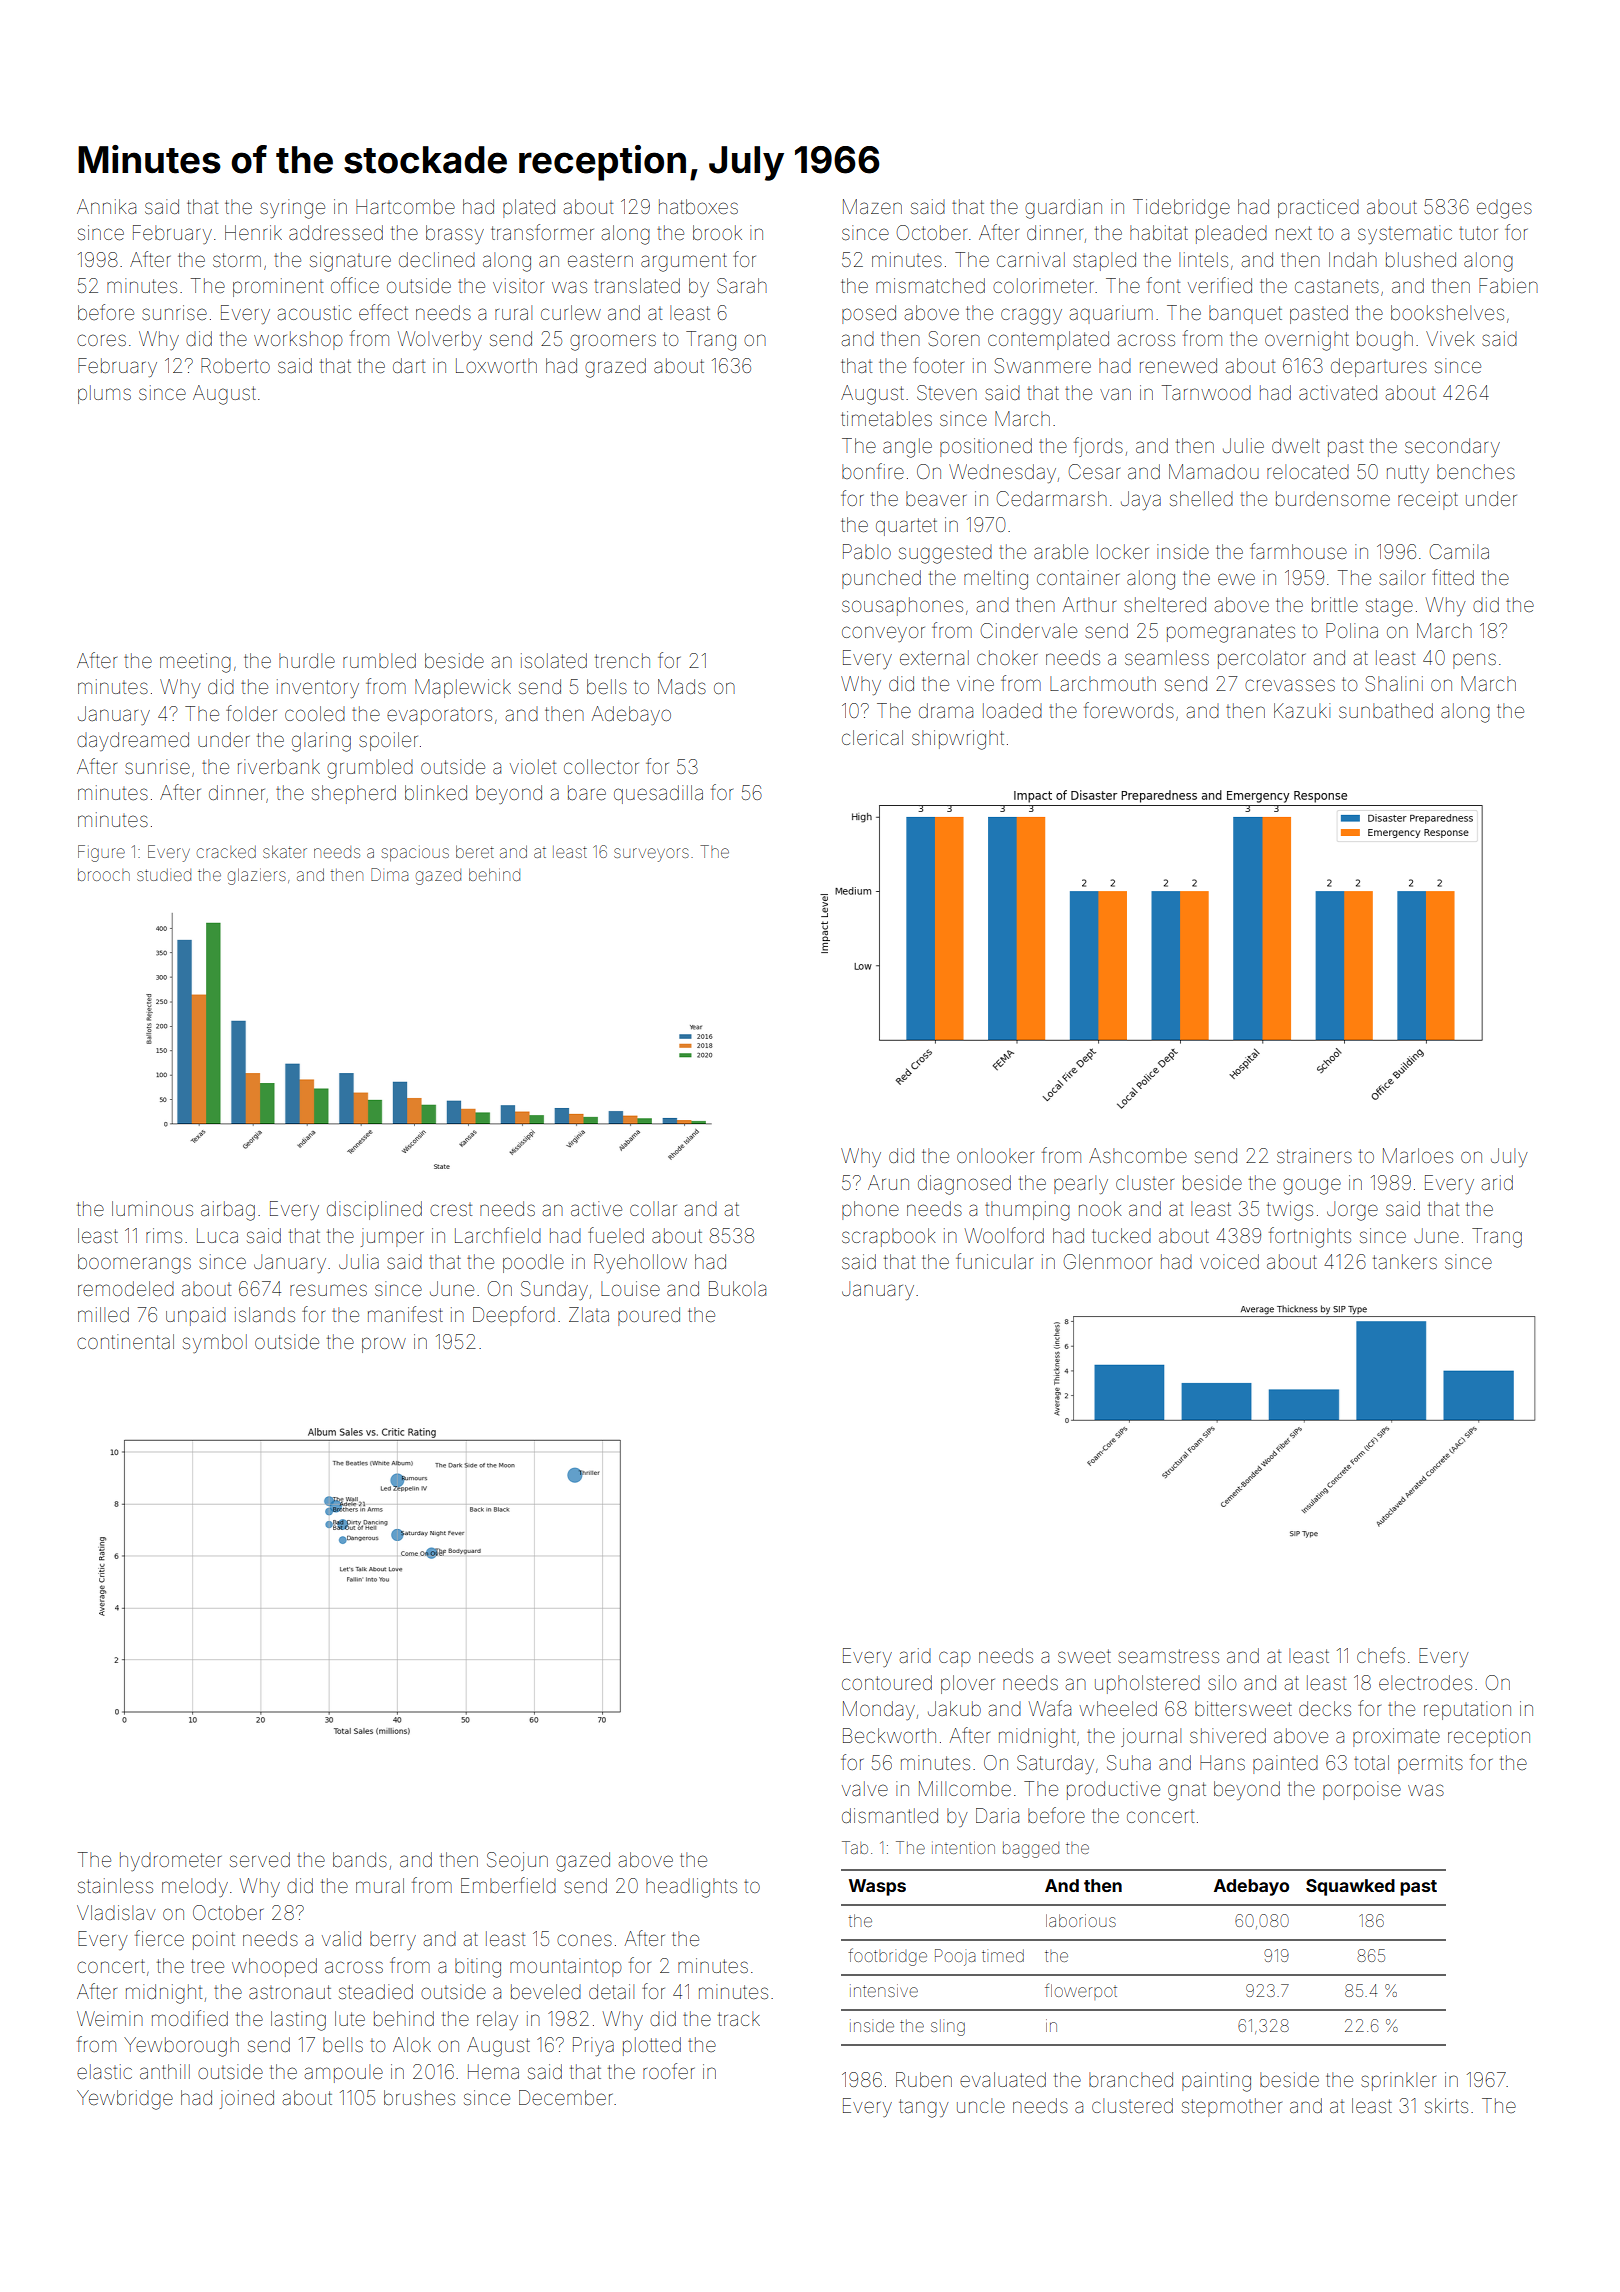 This page has width=1620, height=2292. What do you see at coordinates (596, 1208) in the page?
I see `active` at bounding box center [596, 1208].
